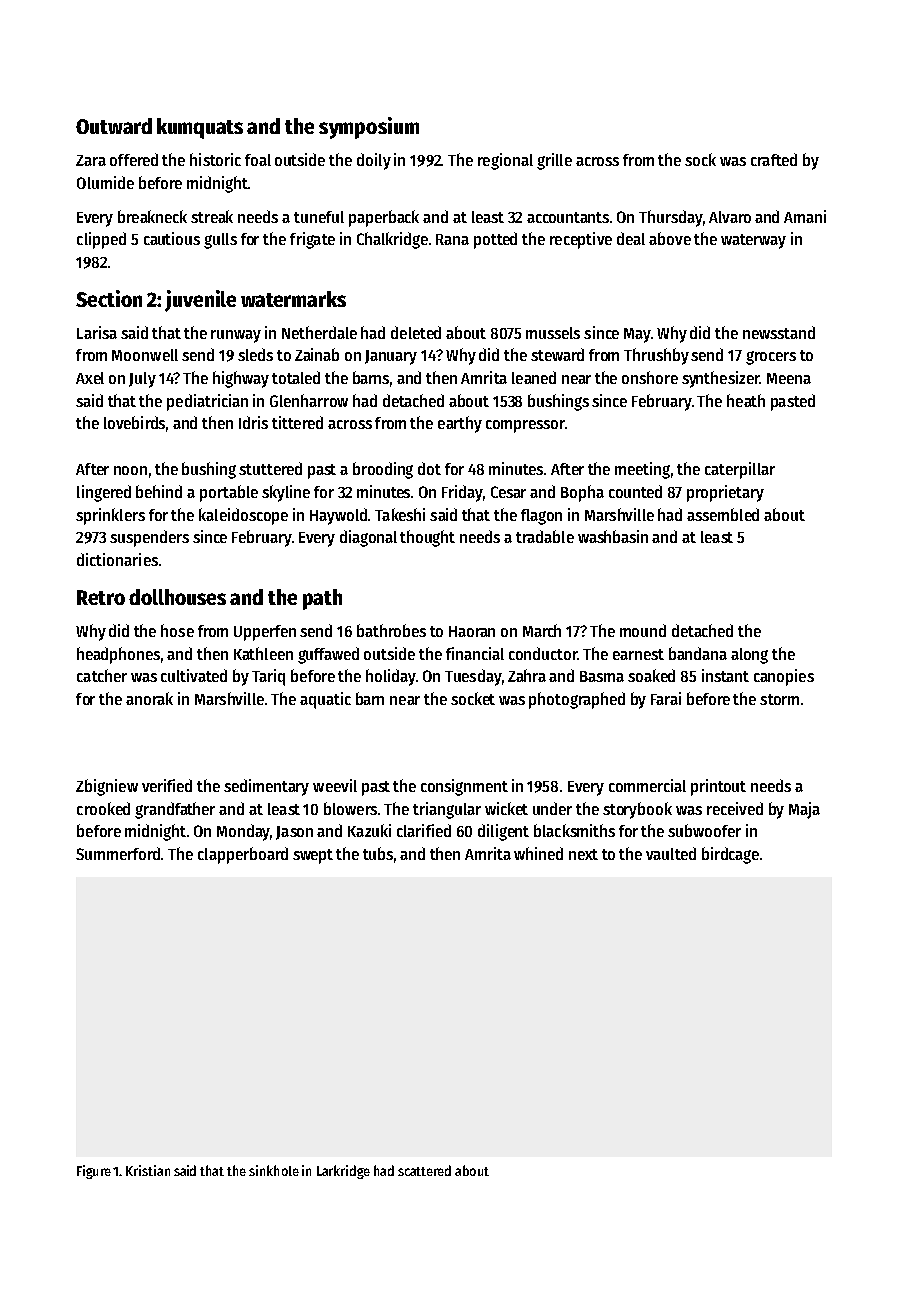 This screenshot has width=908, height=1316. I want to click on kumquats, so click(200, 128).
